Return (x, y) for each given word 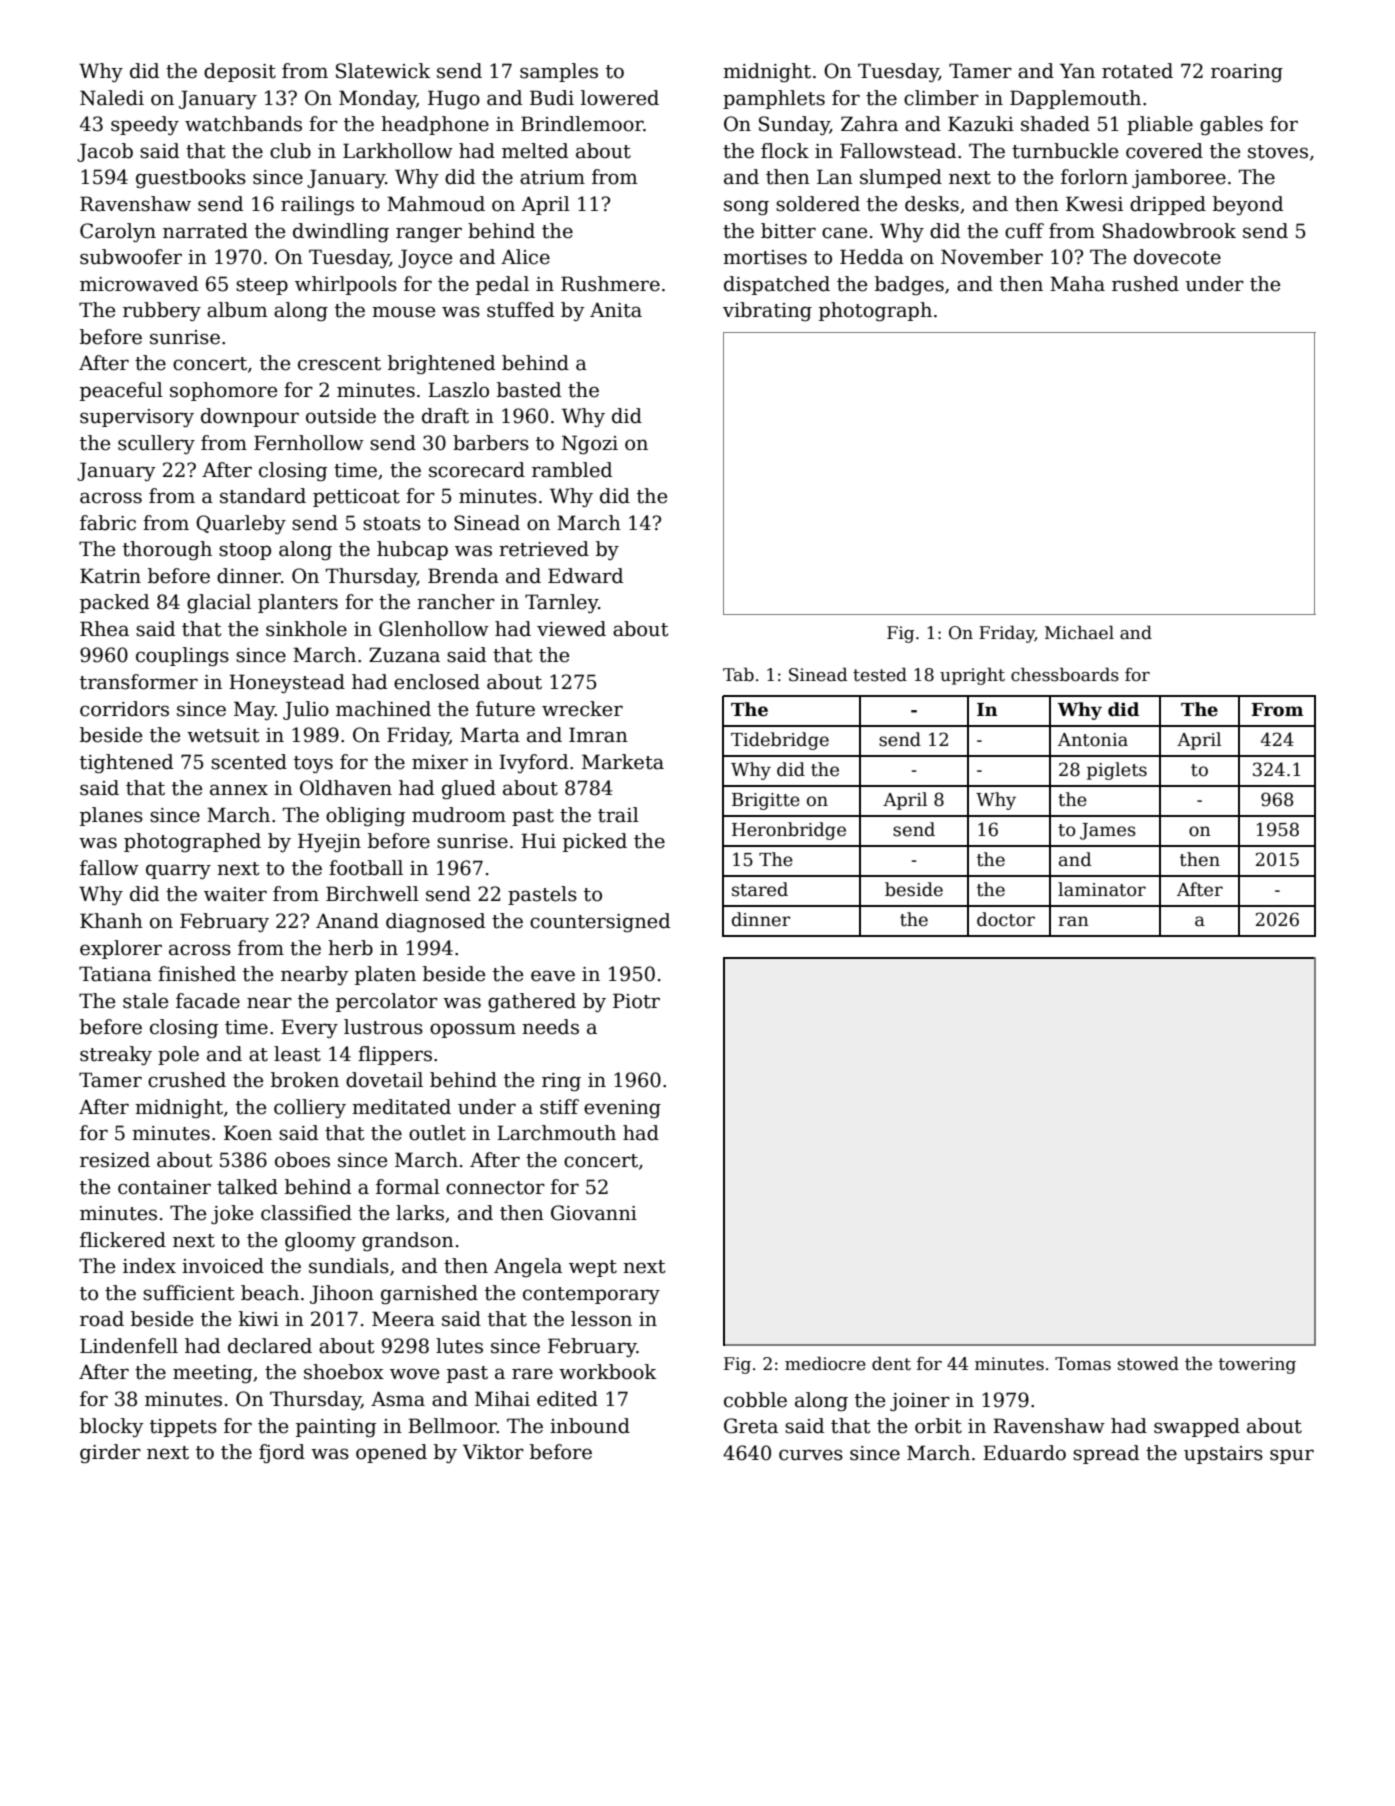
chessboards (1065, 674)
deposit (240, 72)
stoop (245, 551)
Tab (738, 674)
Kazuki (981, 124)
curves (811, 1455)
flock (785, 151)
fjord (282, 1453)
